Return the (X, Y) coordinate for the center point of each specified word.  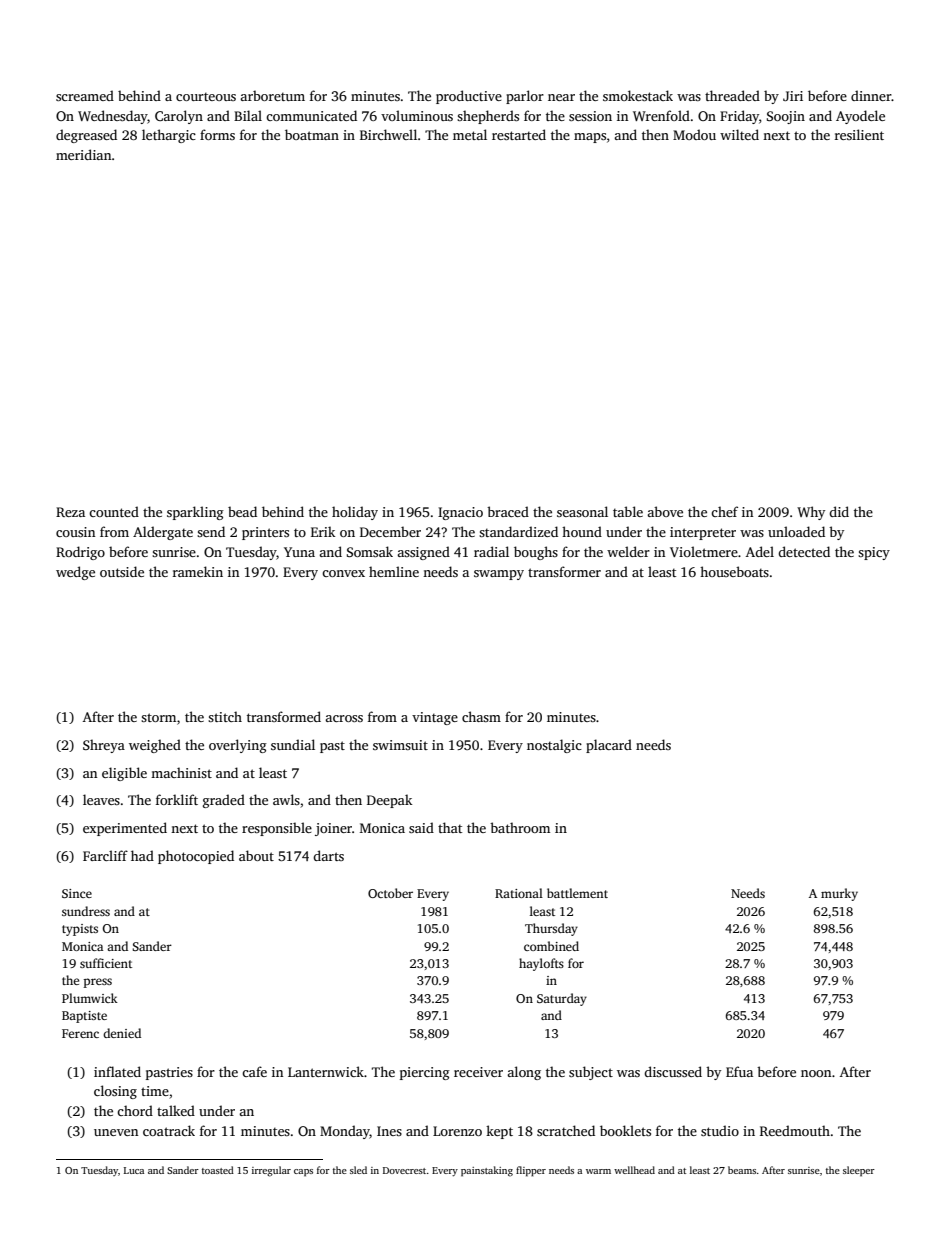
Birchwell (388, 134)
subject (591, 1073)
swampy (499, 575)
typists (80, 930)
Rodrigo (80, 553)
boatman (312, 134)
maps (590, 138)
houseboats (734, 571)
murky (839, 894)
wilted (739, 134)
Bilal (248, 115)
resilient (859, 134)
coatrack (169, 1130)
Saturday (562, 999)
